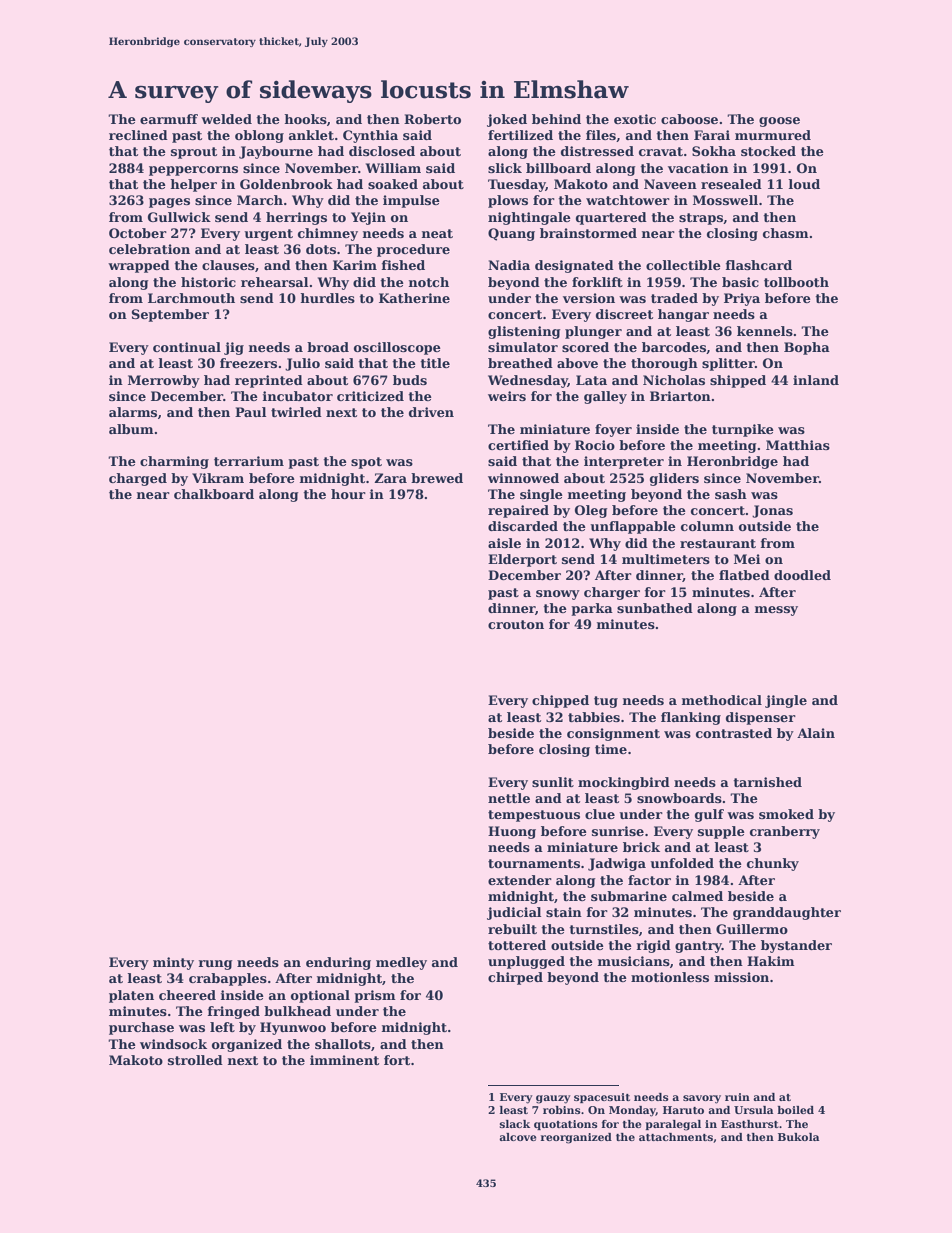  I want to click on welded, so click(226, 119).
